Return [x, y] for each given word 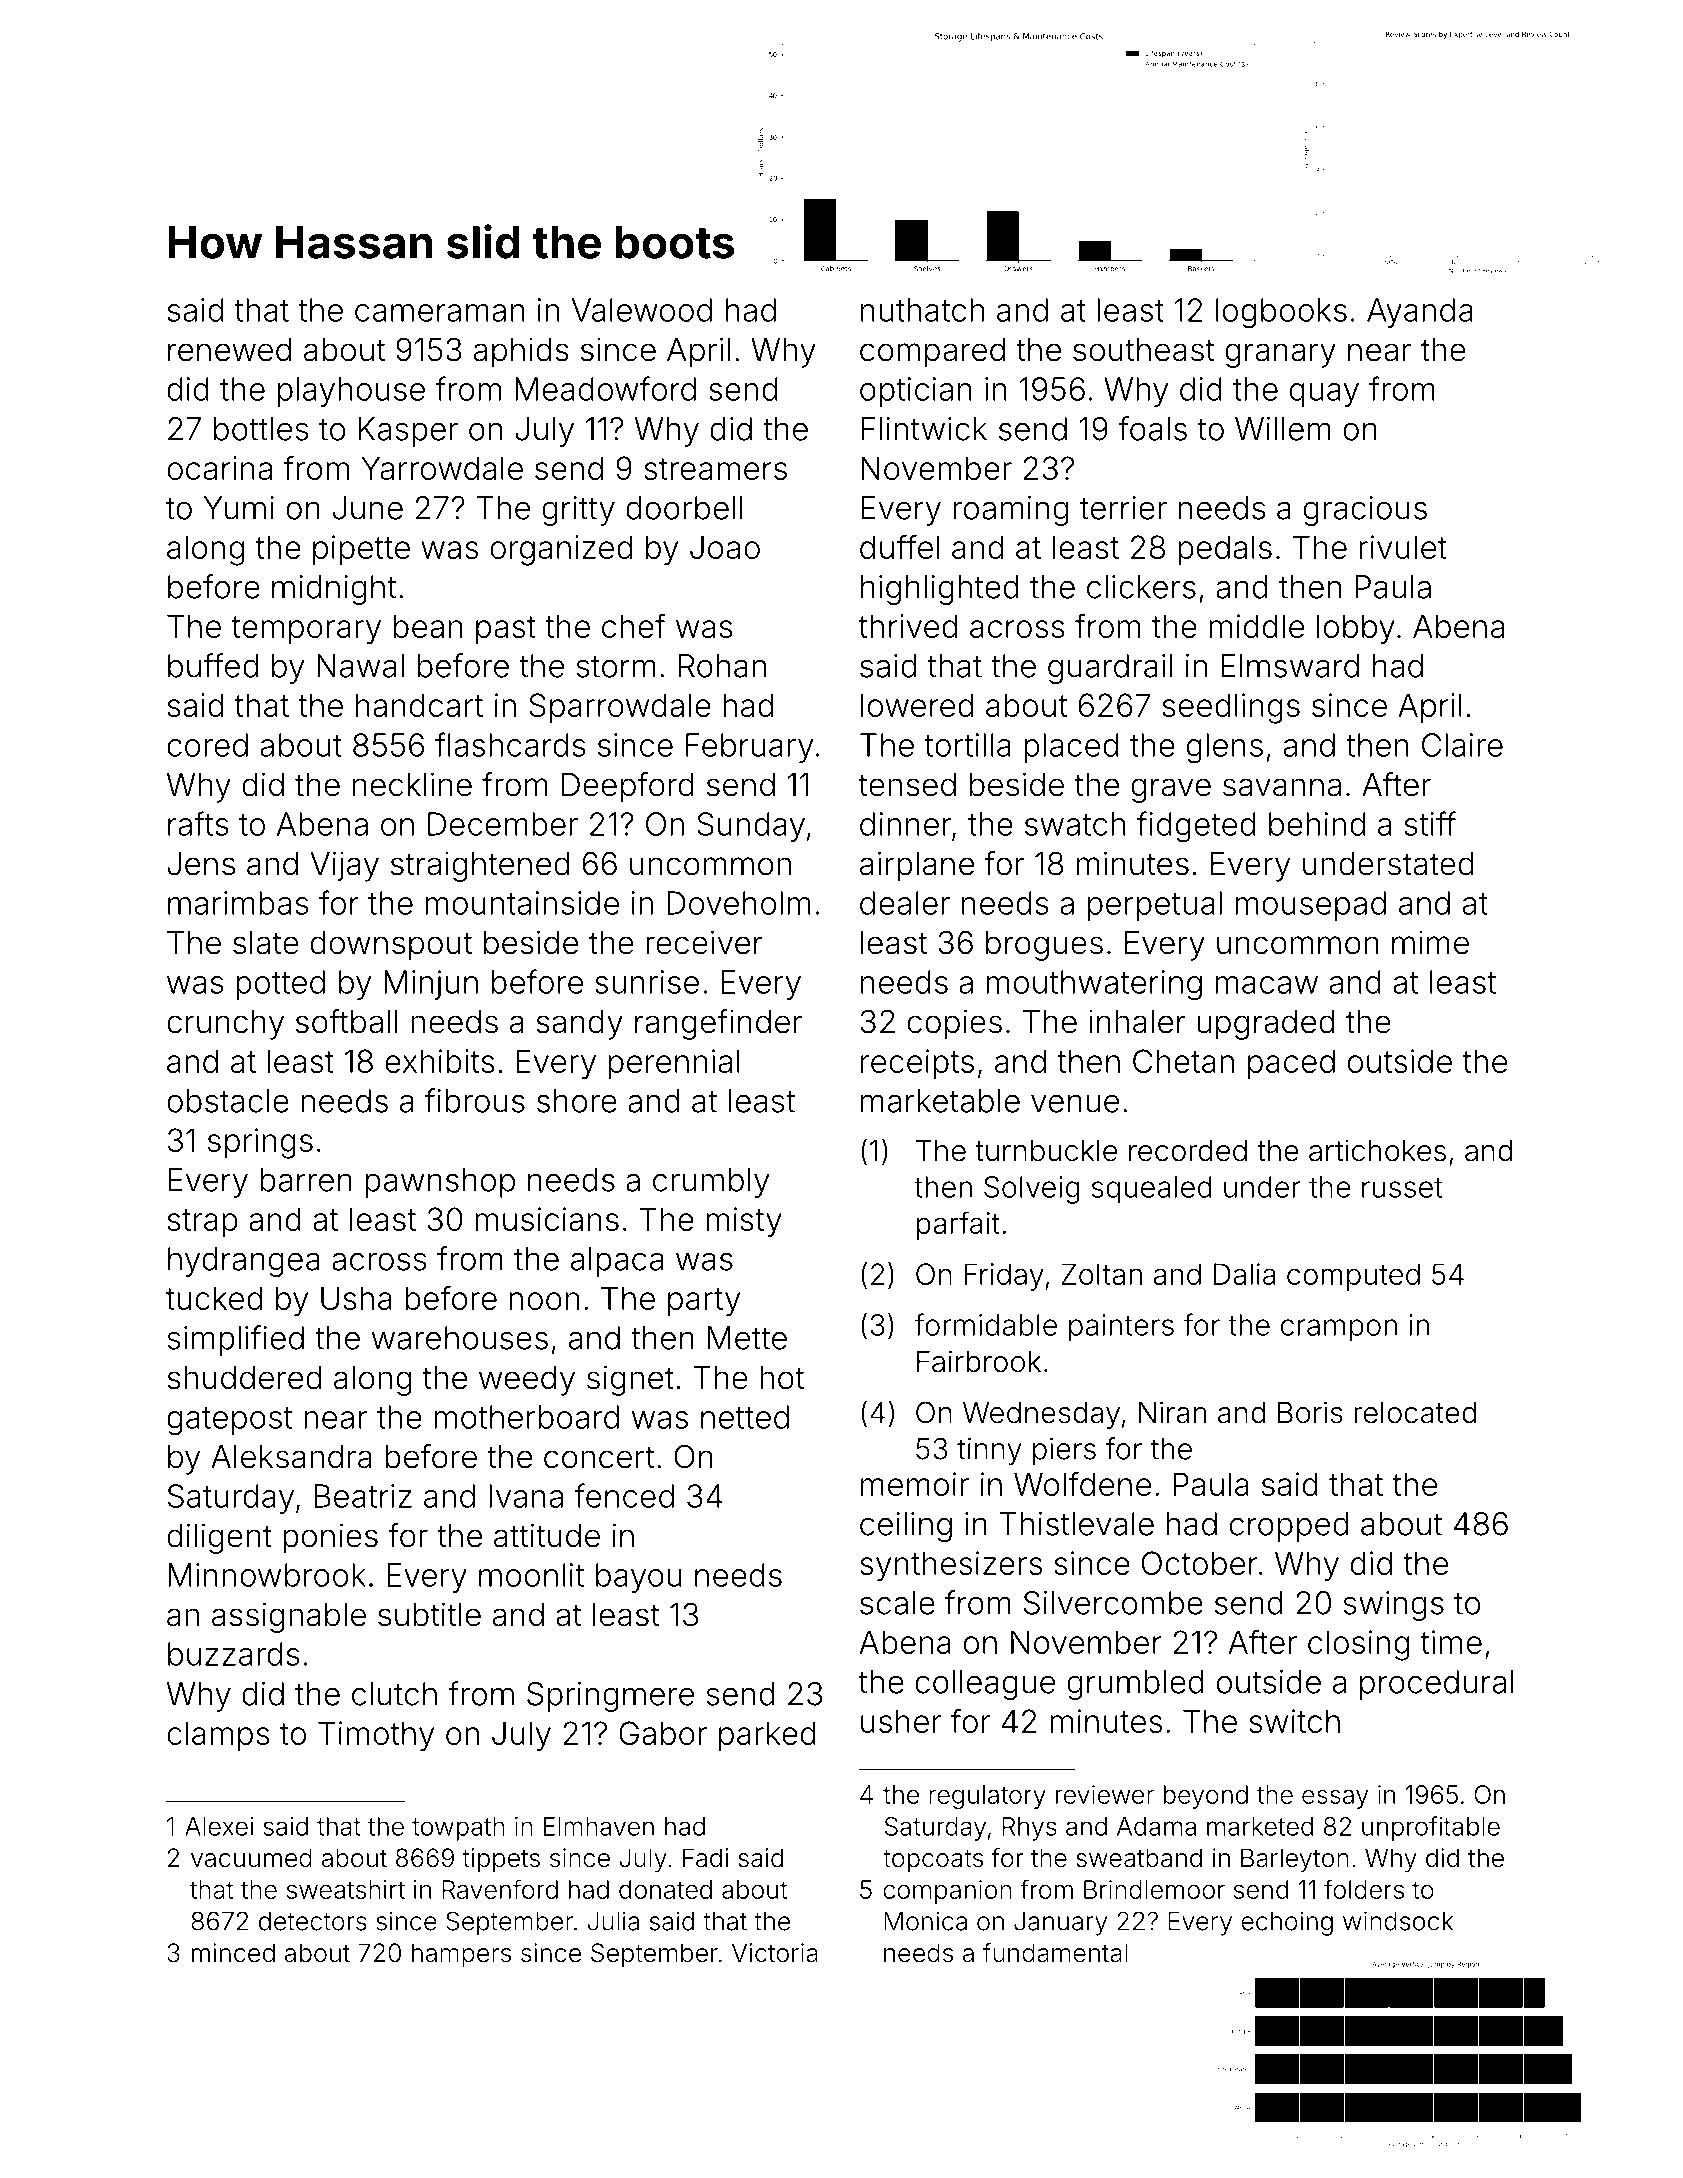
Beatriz [363, 1496]
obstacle [228, 1101]
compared [932, 353]
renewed [229, 350]
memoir [915, 1484]
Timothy [376, 1736]
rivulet [1403, 547]
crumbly [711, 1183]
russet [1402, 1188]
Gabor [663, 1733]
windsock [1398, 1921]
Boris [1310, 1412]
